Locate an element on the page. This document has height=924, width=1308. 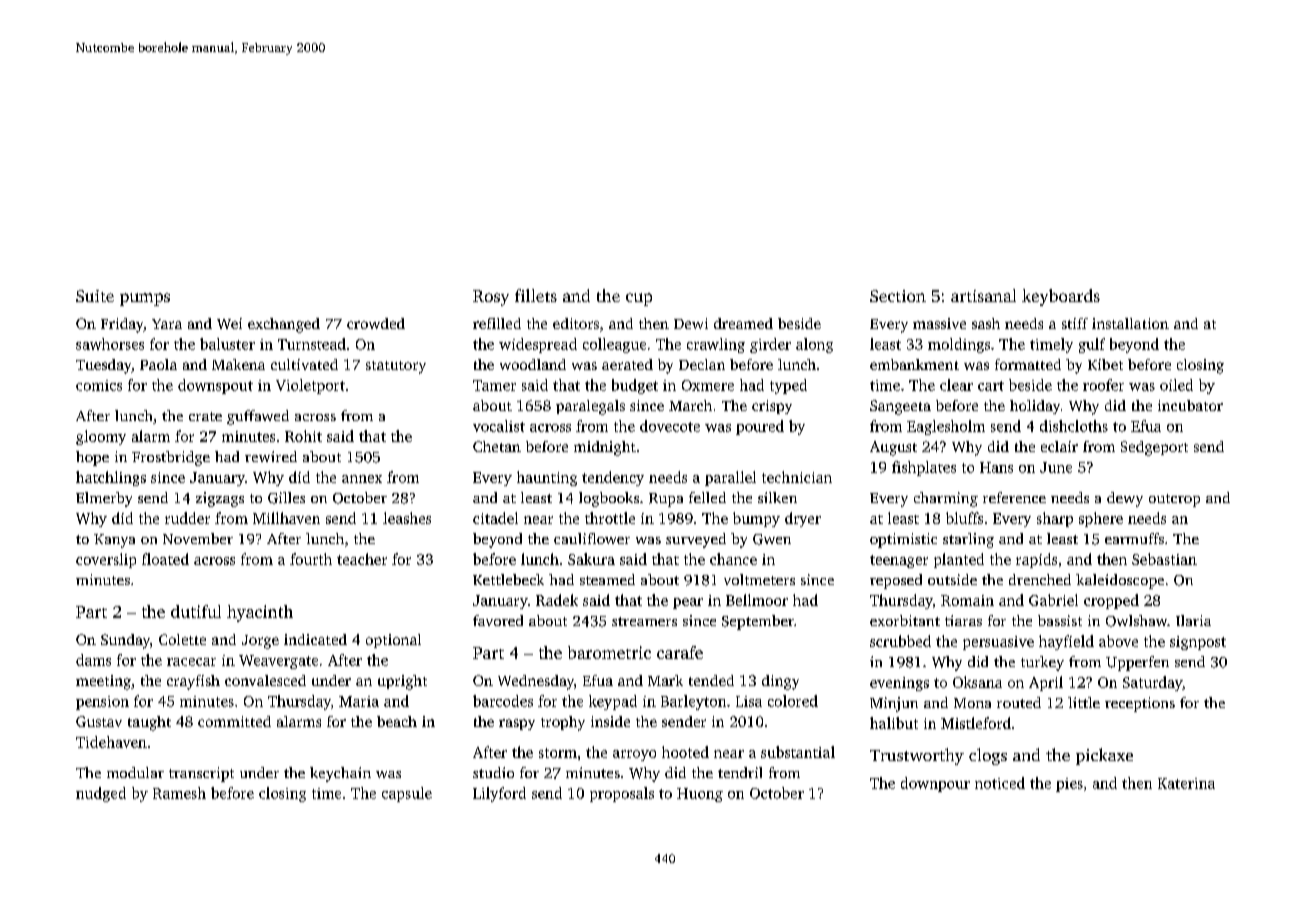
hyacinth is located at coordinates (260, 613).
